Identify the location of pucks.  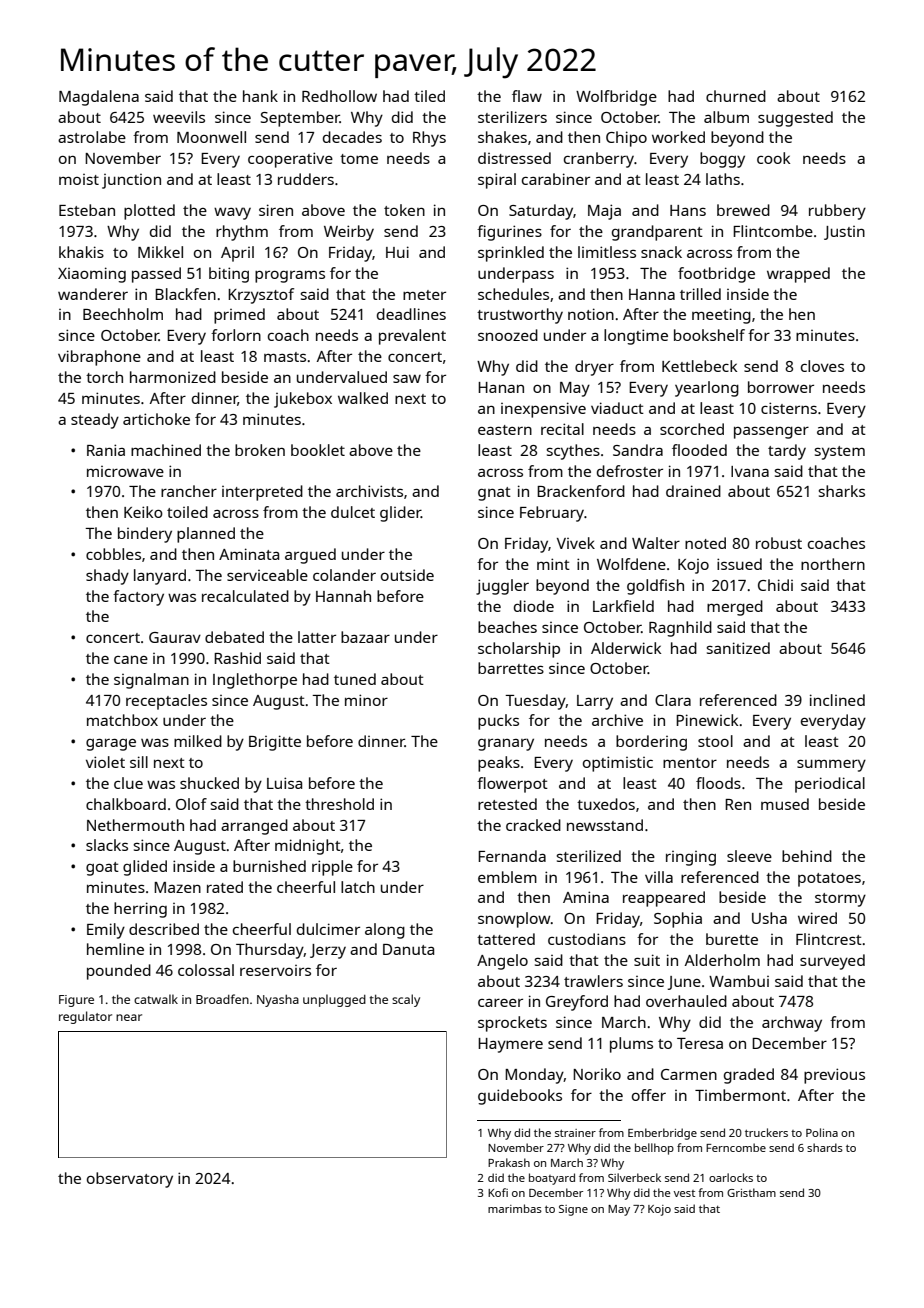
(498, 722).
